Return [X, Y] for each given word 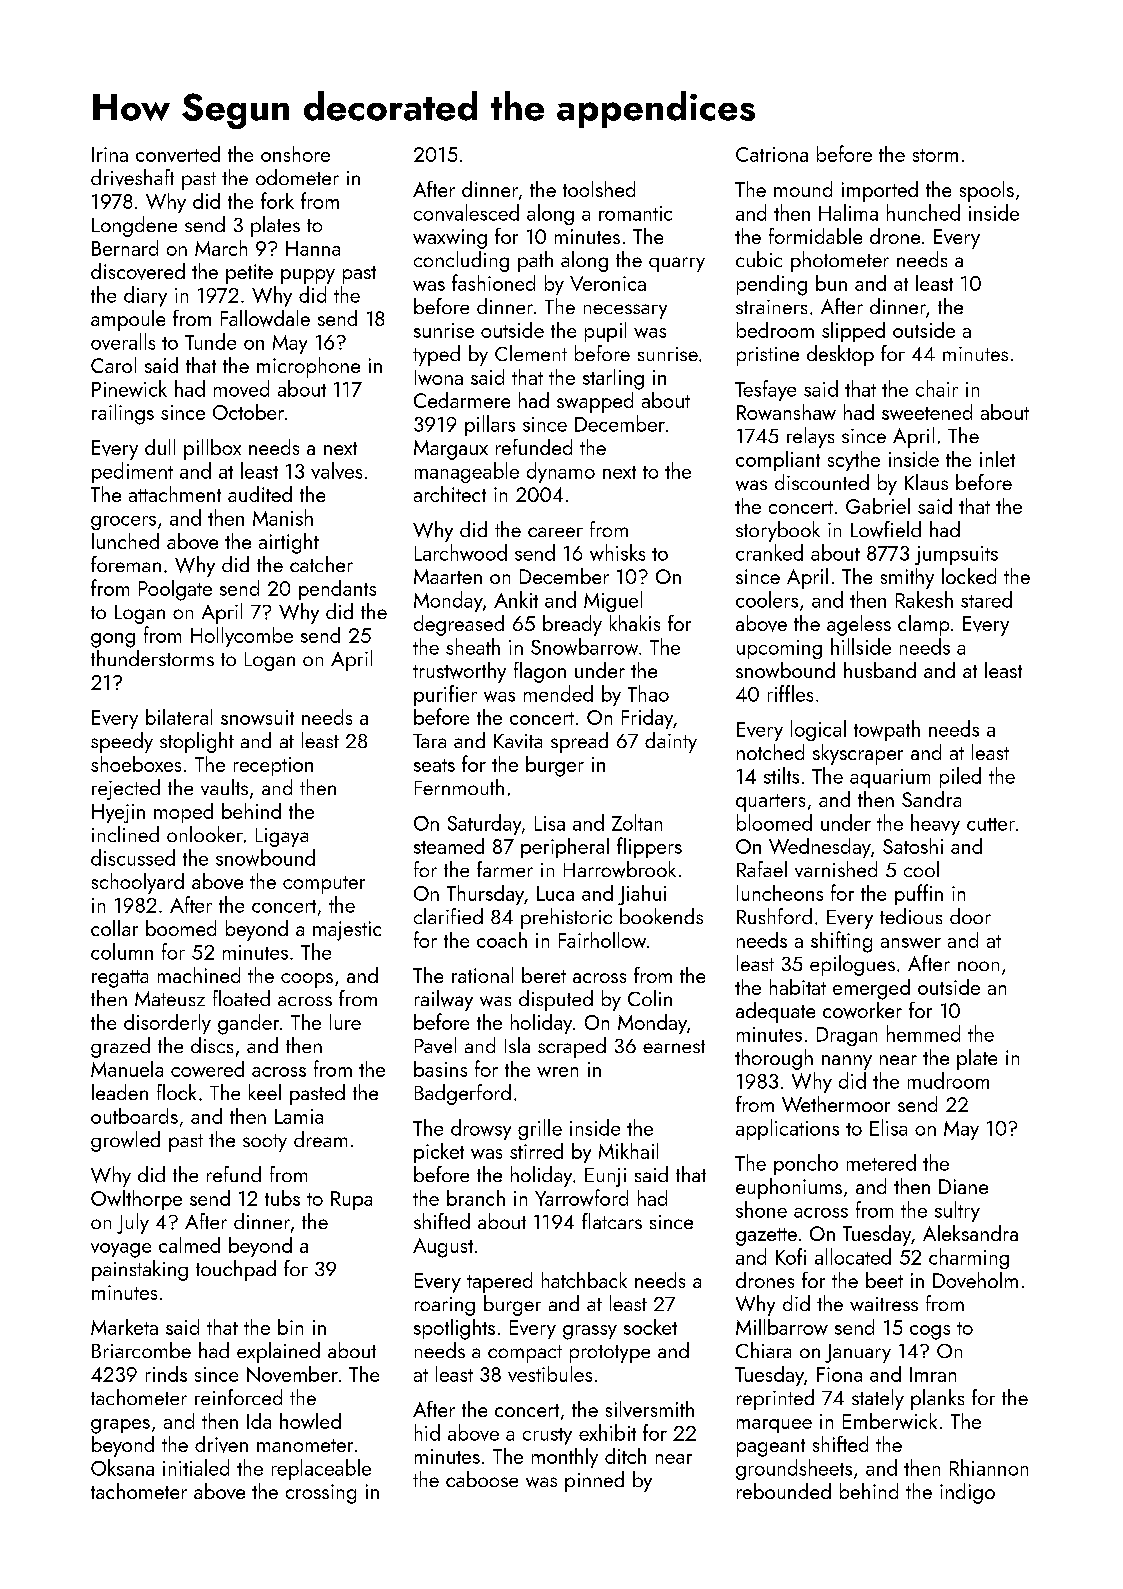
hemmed [923, 1033]
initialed [196, 1467]
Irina [110, 154]
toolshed [599, 189]
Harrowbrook [620, 869]
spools [987, 191]
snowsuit [257, 717]
